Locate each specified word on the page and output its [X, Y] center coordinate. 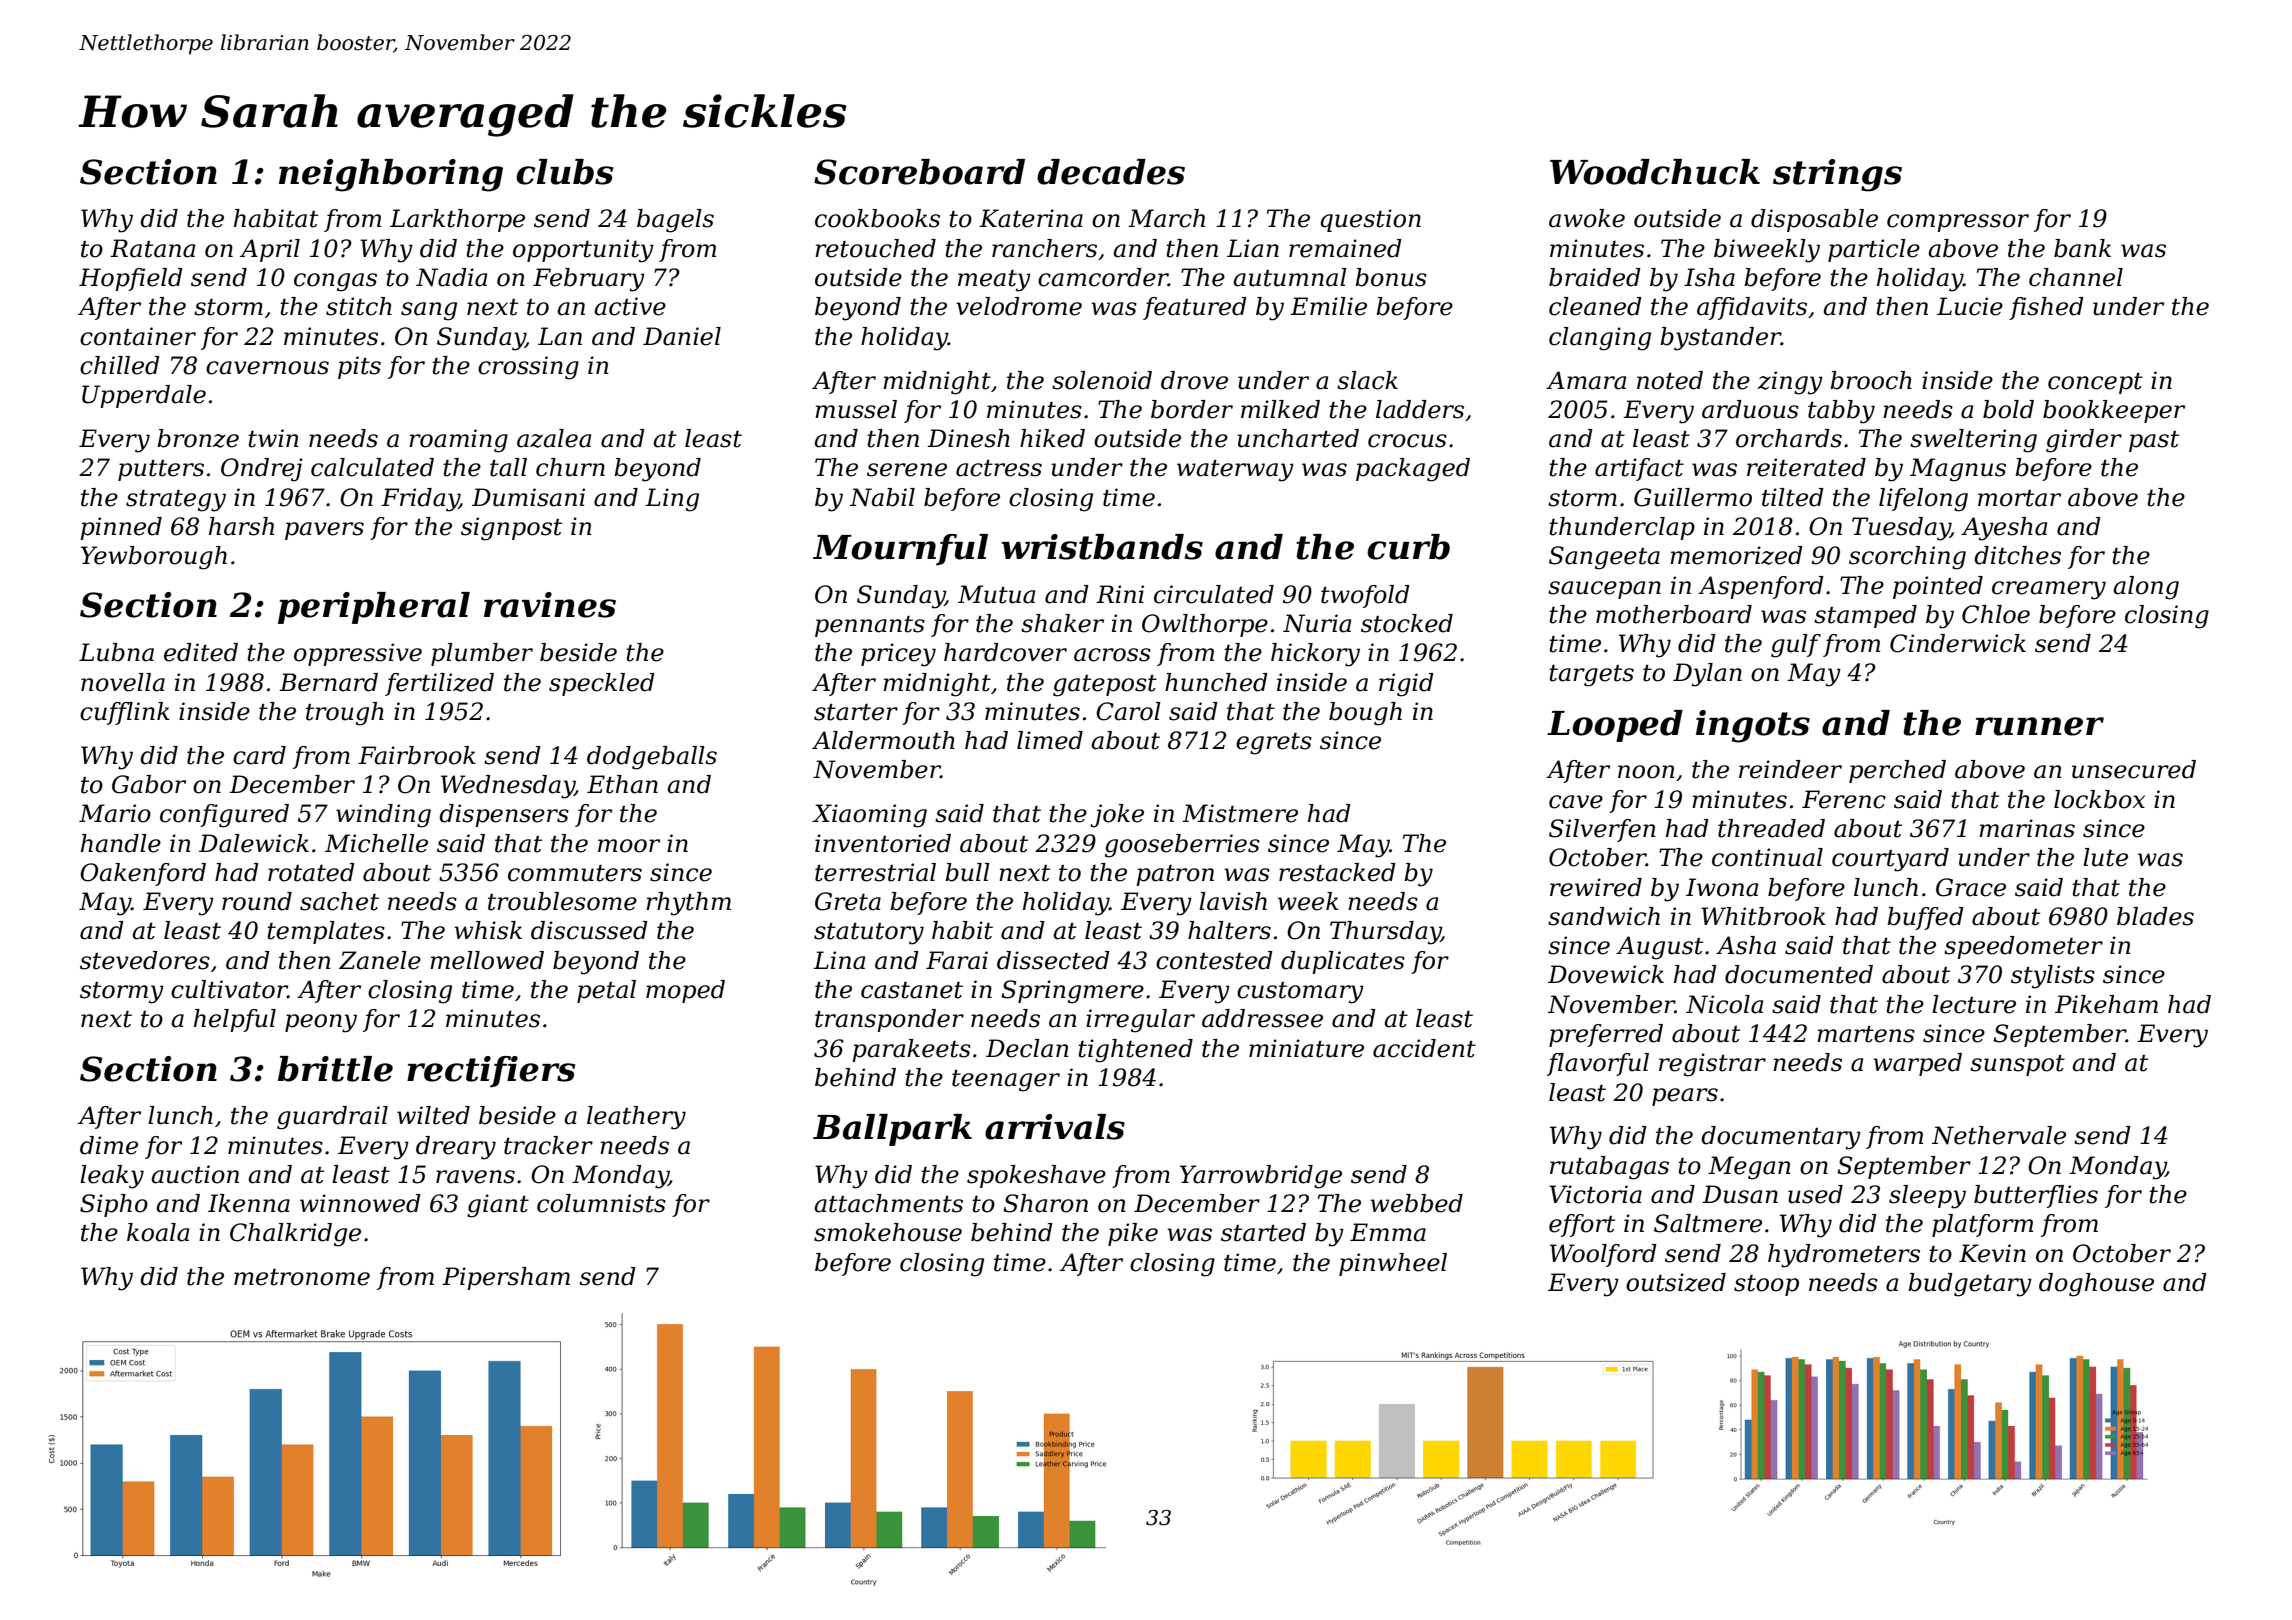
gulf [1796, 646]
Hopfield [131, 279]
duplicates [1343, 962]
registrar [1712, 1065]
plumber [482, 654]
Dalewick [254, 843]
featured [1195, 308]
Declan [1027, 1048]
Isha [1709, 277]
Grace [1971, 887]
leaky [112, 1177]
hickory [1315, 655]
